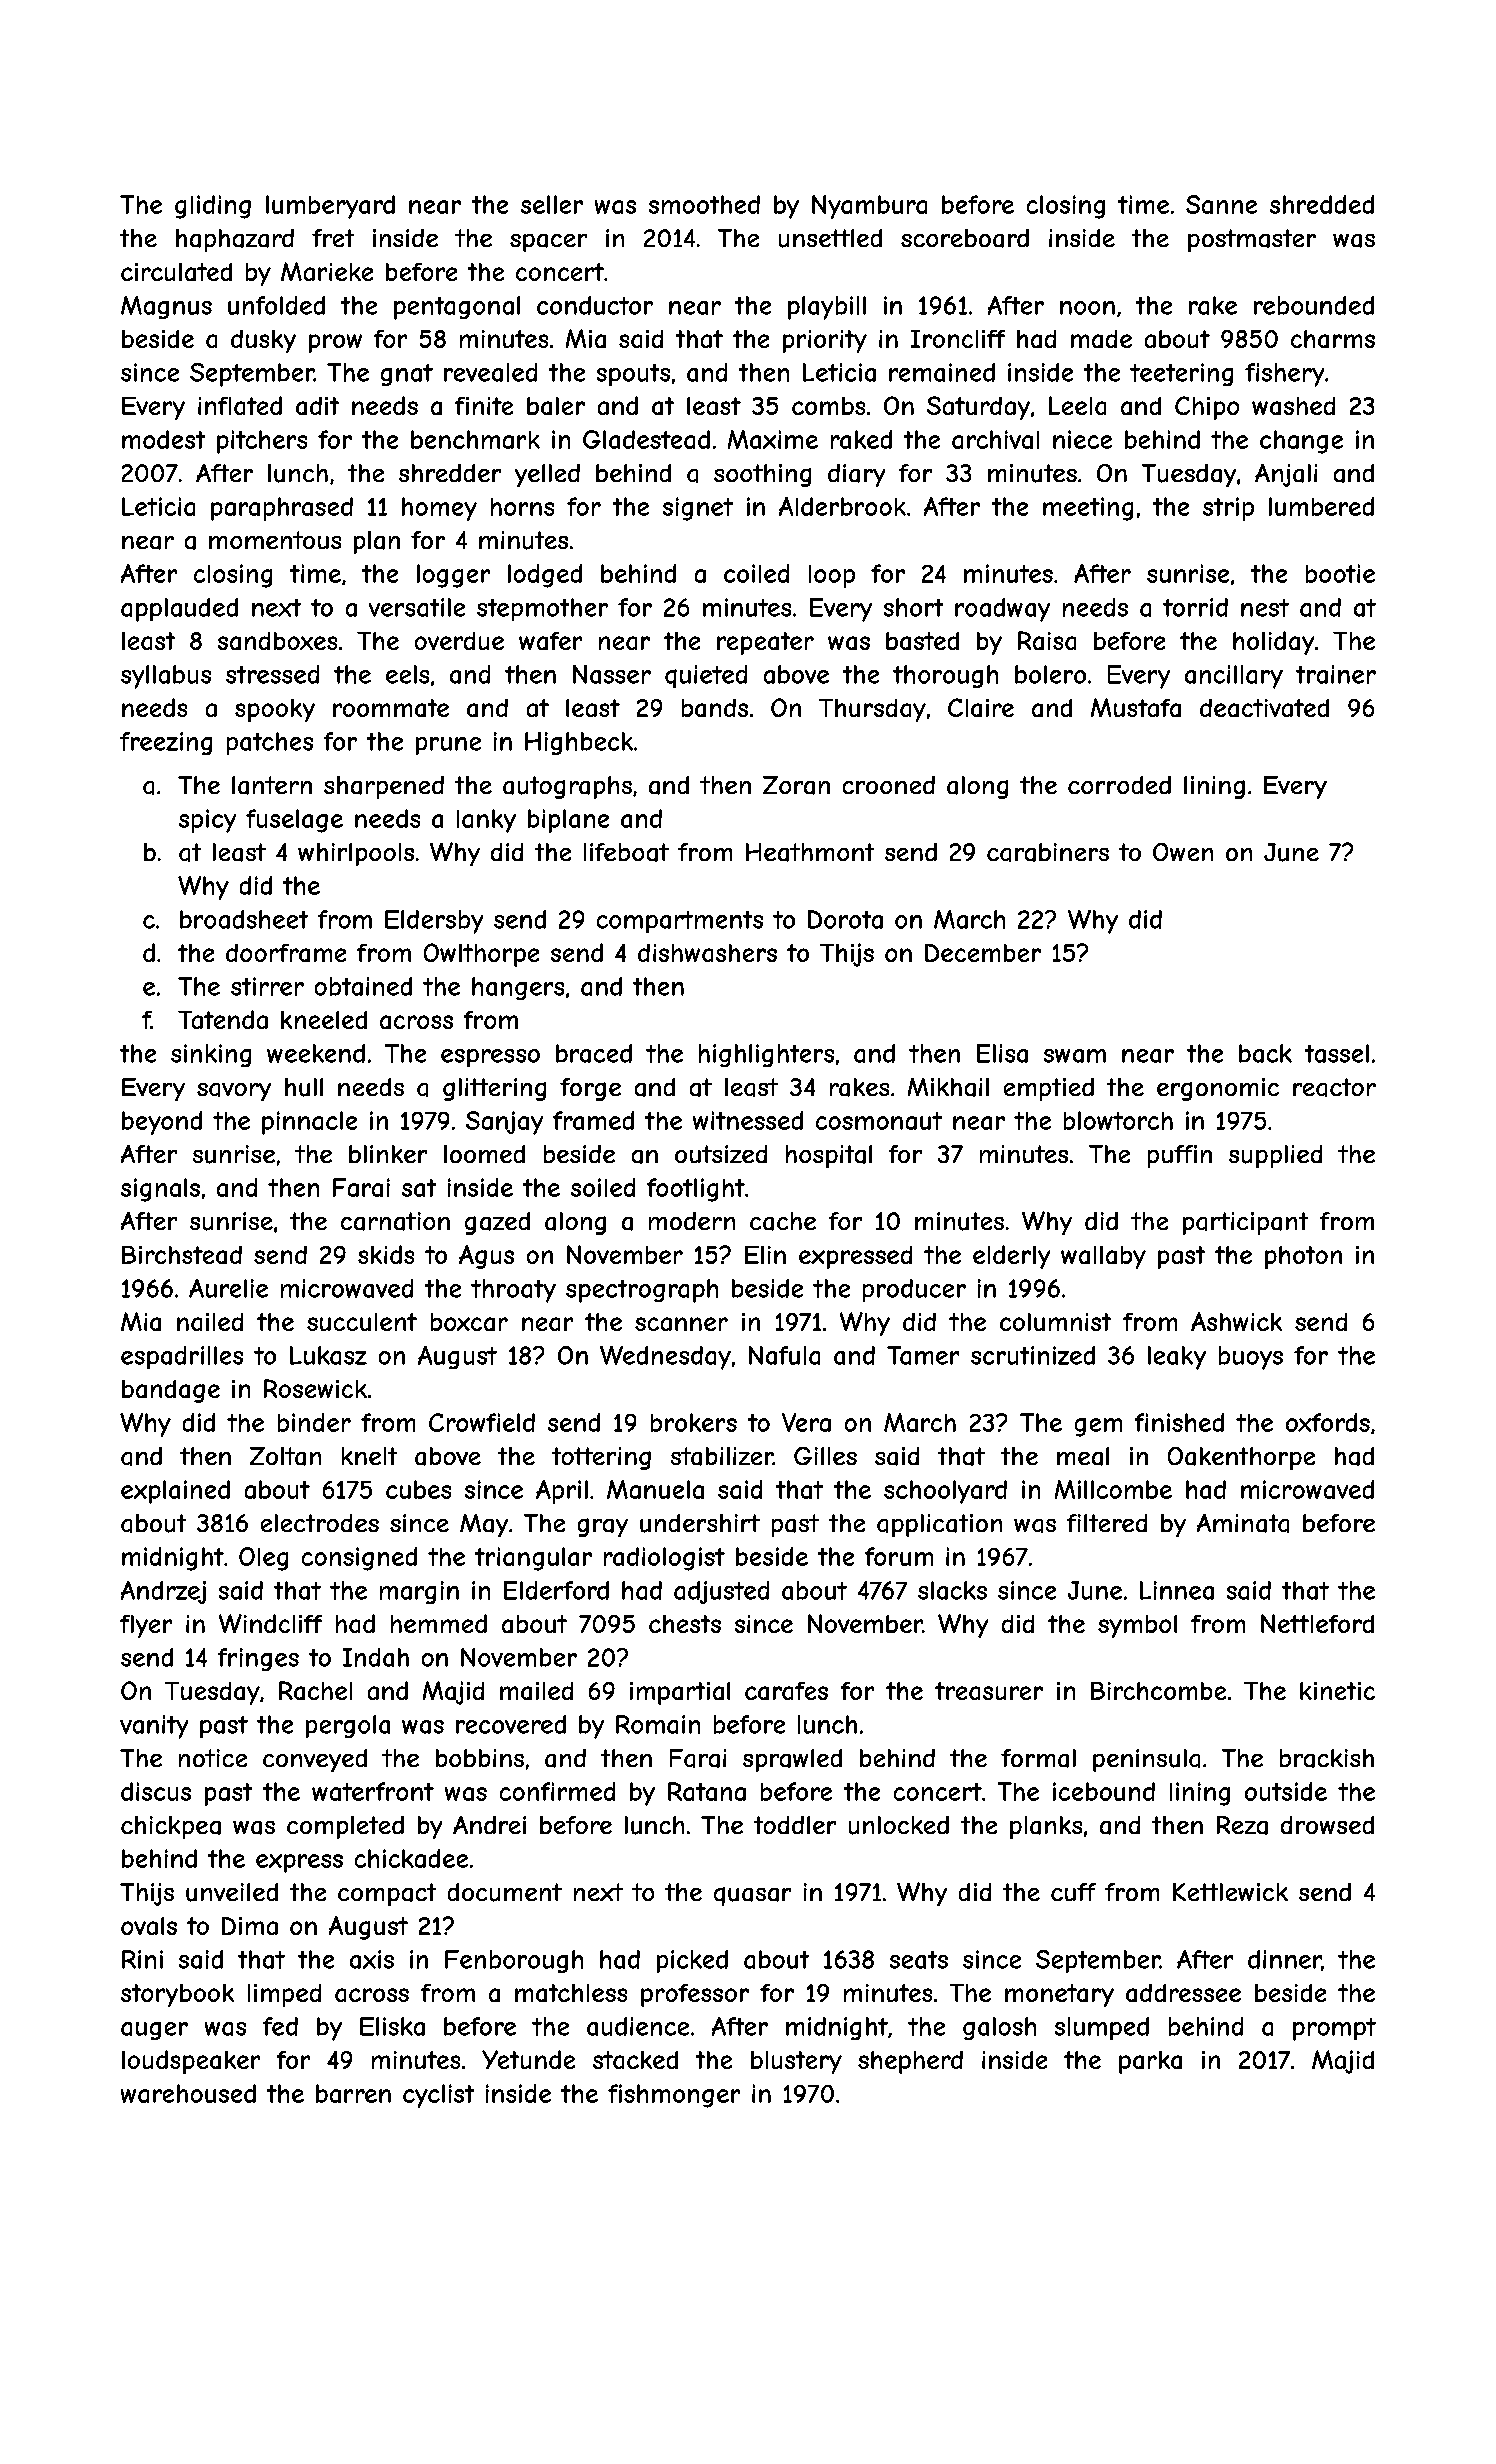 Image resolution: width=1496 pixels, height=2464 pixels. I want to click on gliding, so click(213, 207).
